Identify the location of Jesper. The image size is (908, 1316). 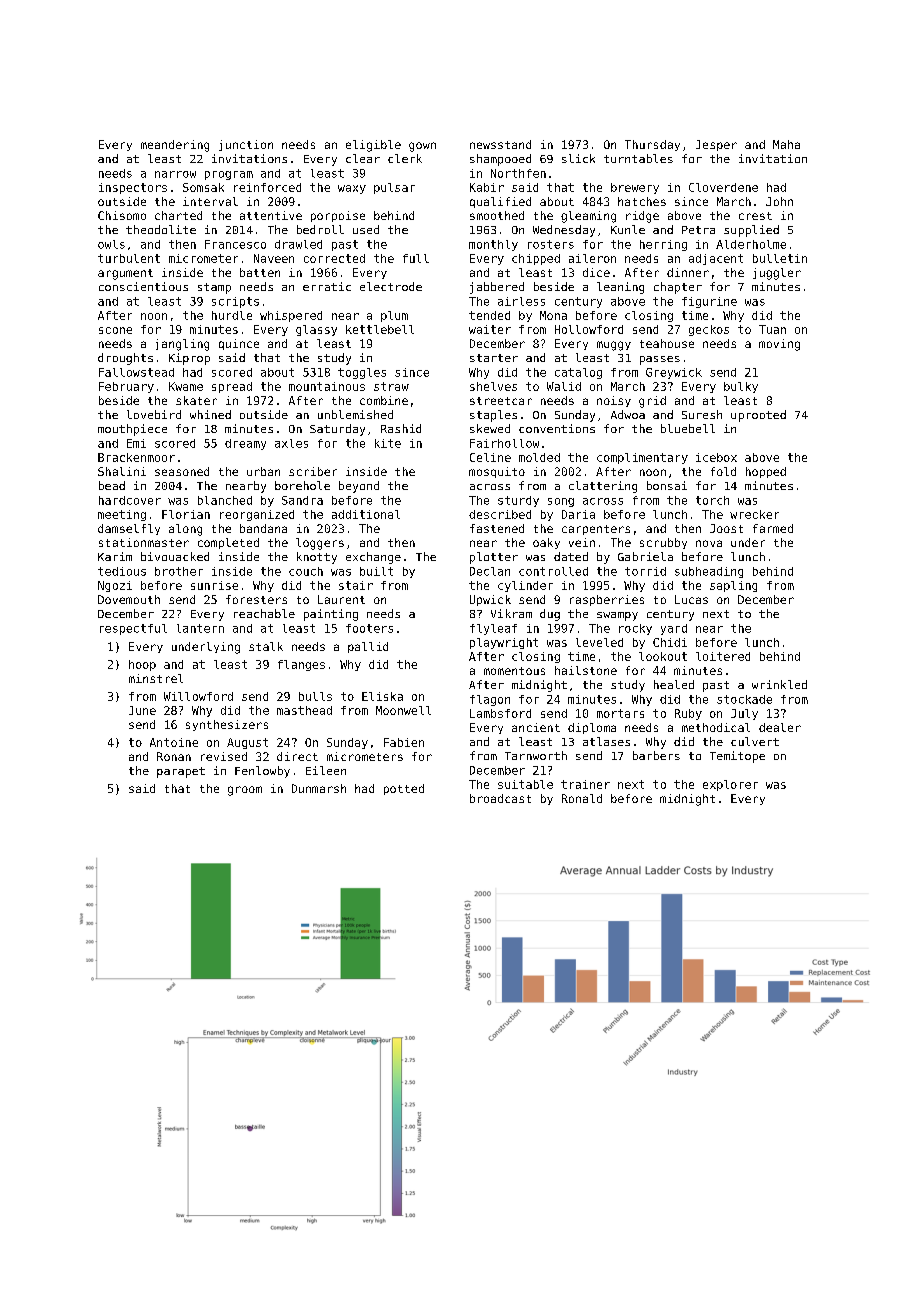
(716, 145).
